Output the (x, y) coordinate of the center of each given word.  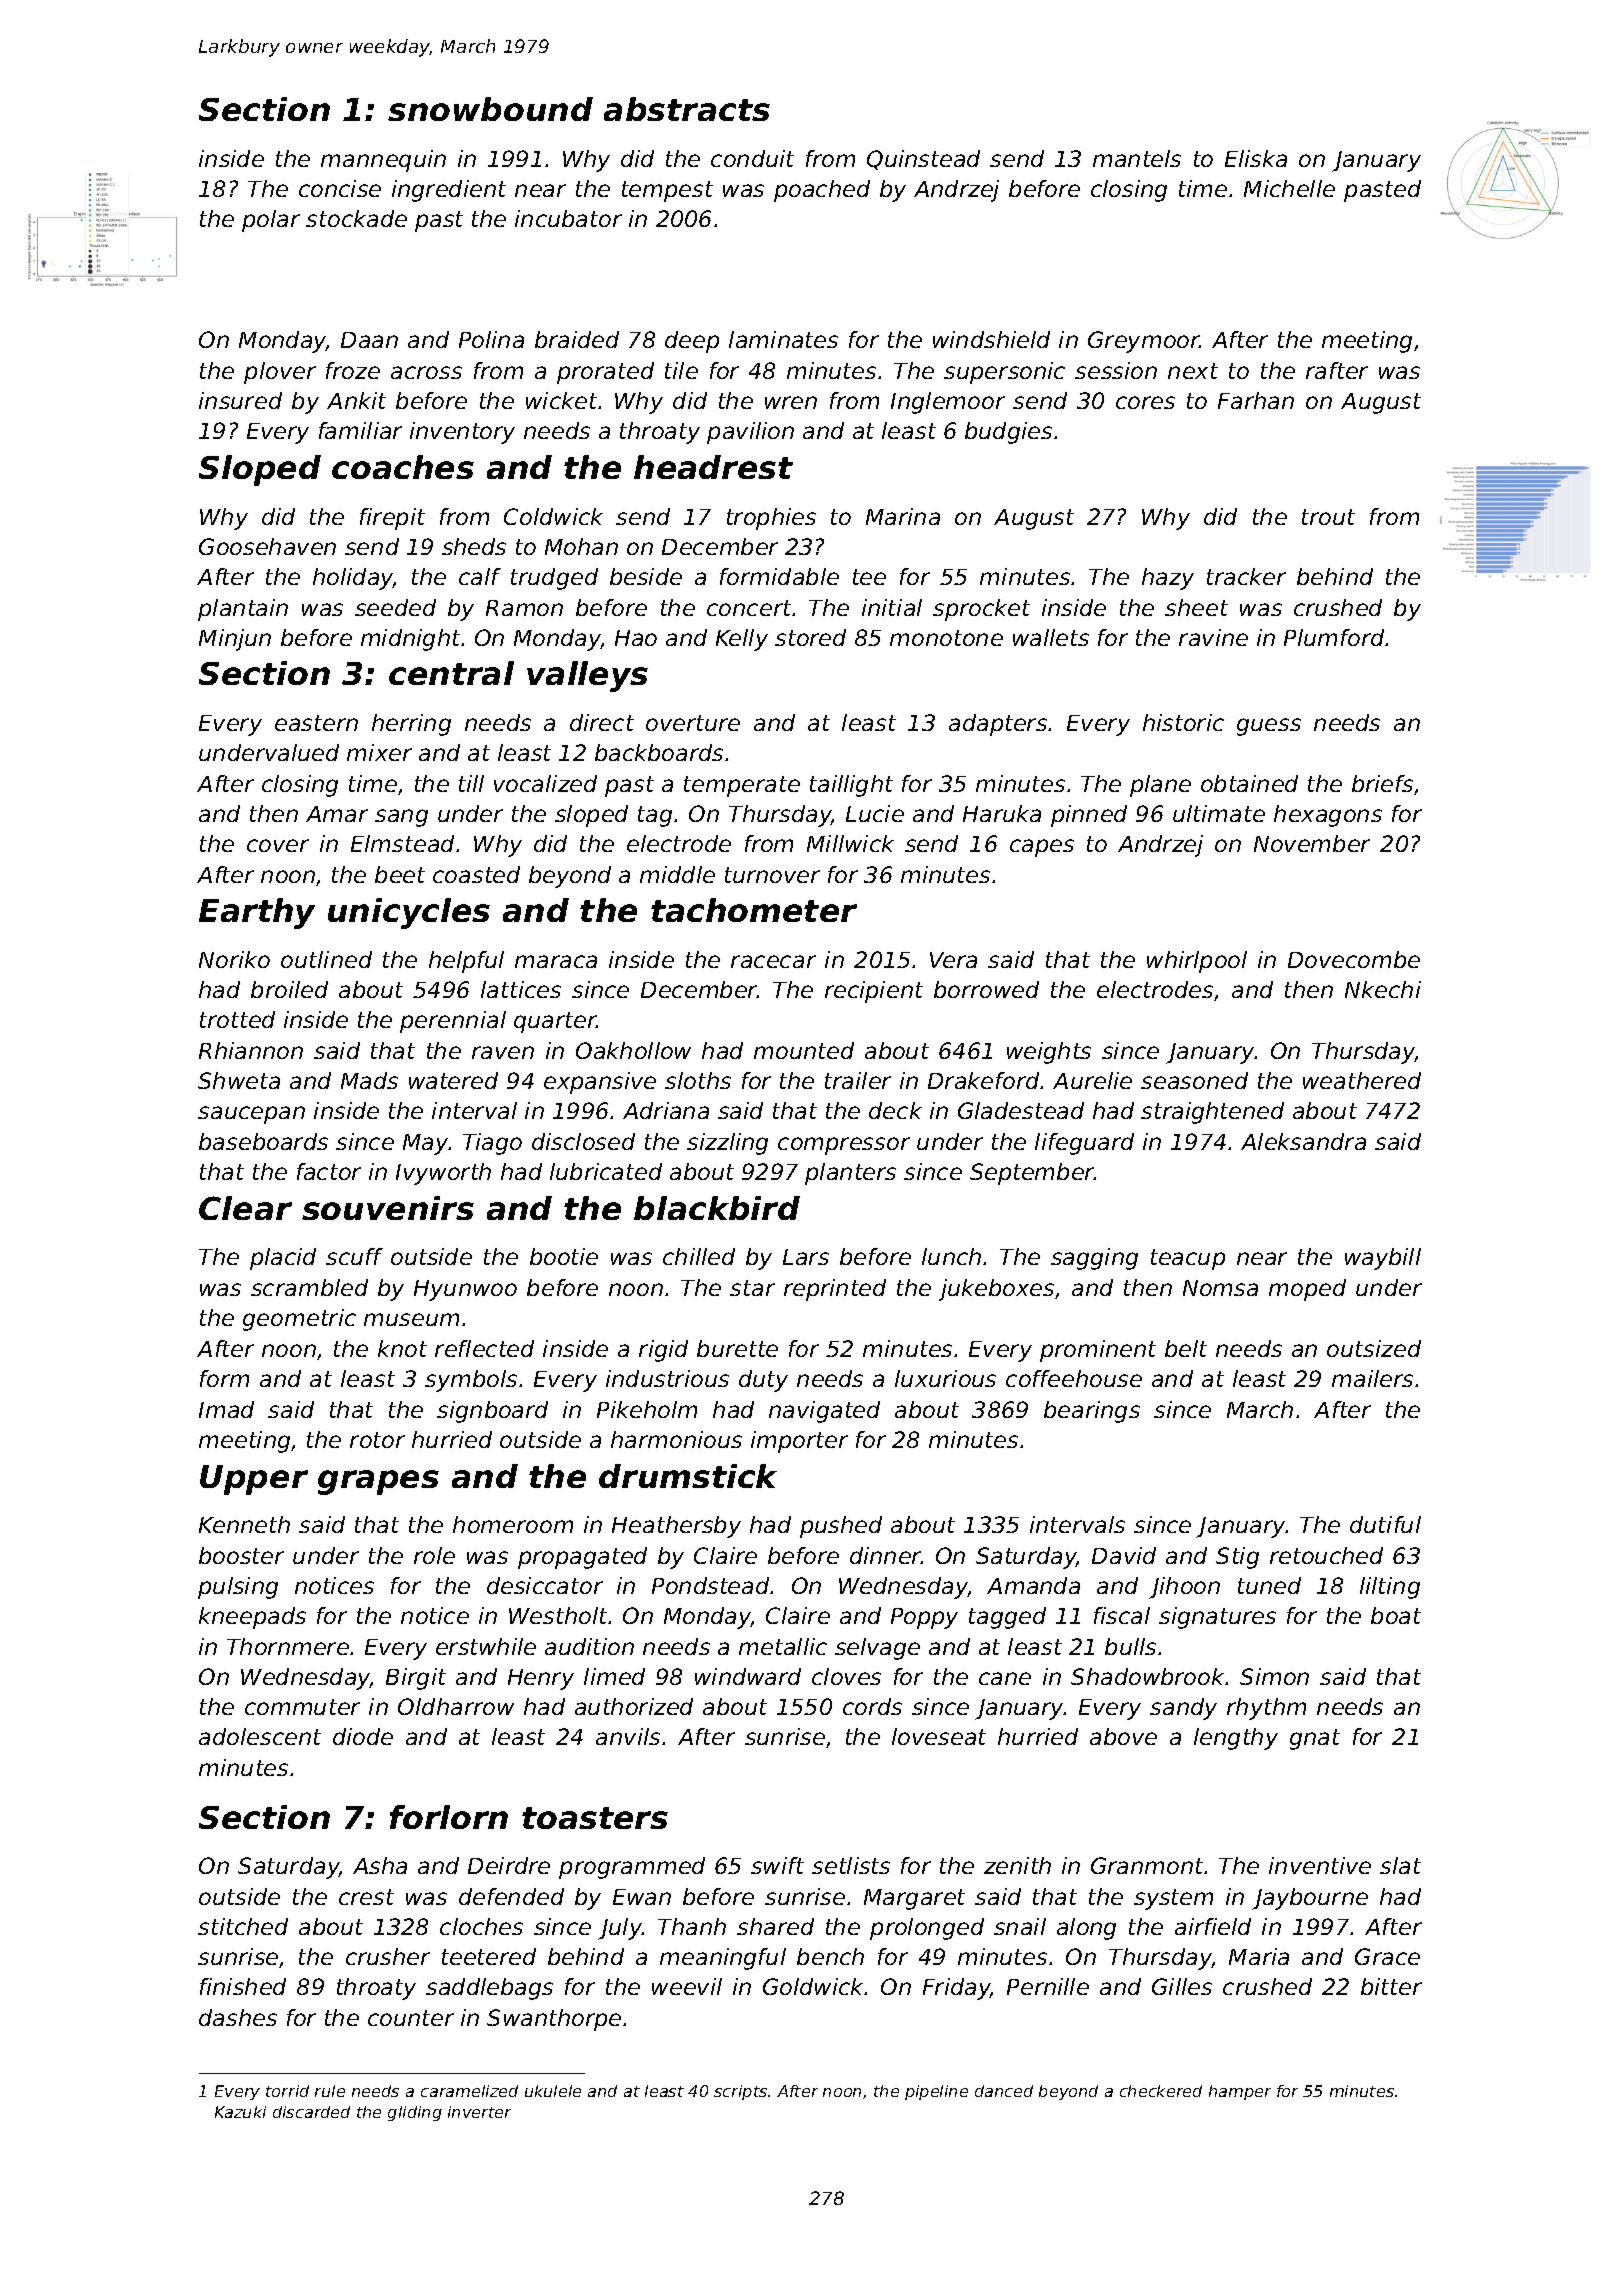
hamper (1240, 2092)
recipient (874, 992)
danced (1004, 2091)
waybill (1383, 1259)
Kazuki (240, 2112)
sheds (474, 546)
